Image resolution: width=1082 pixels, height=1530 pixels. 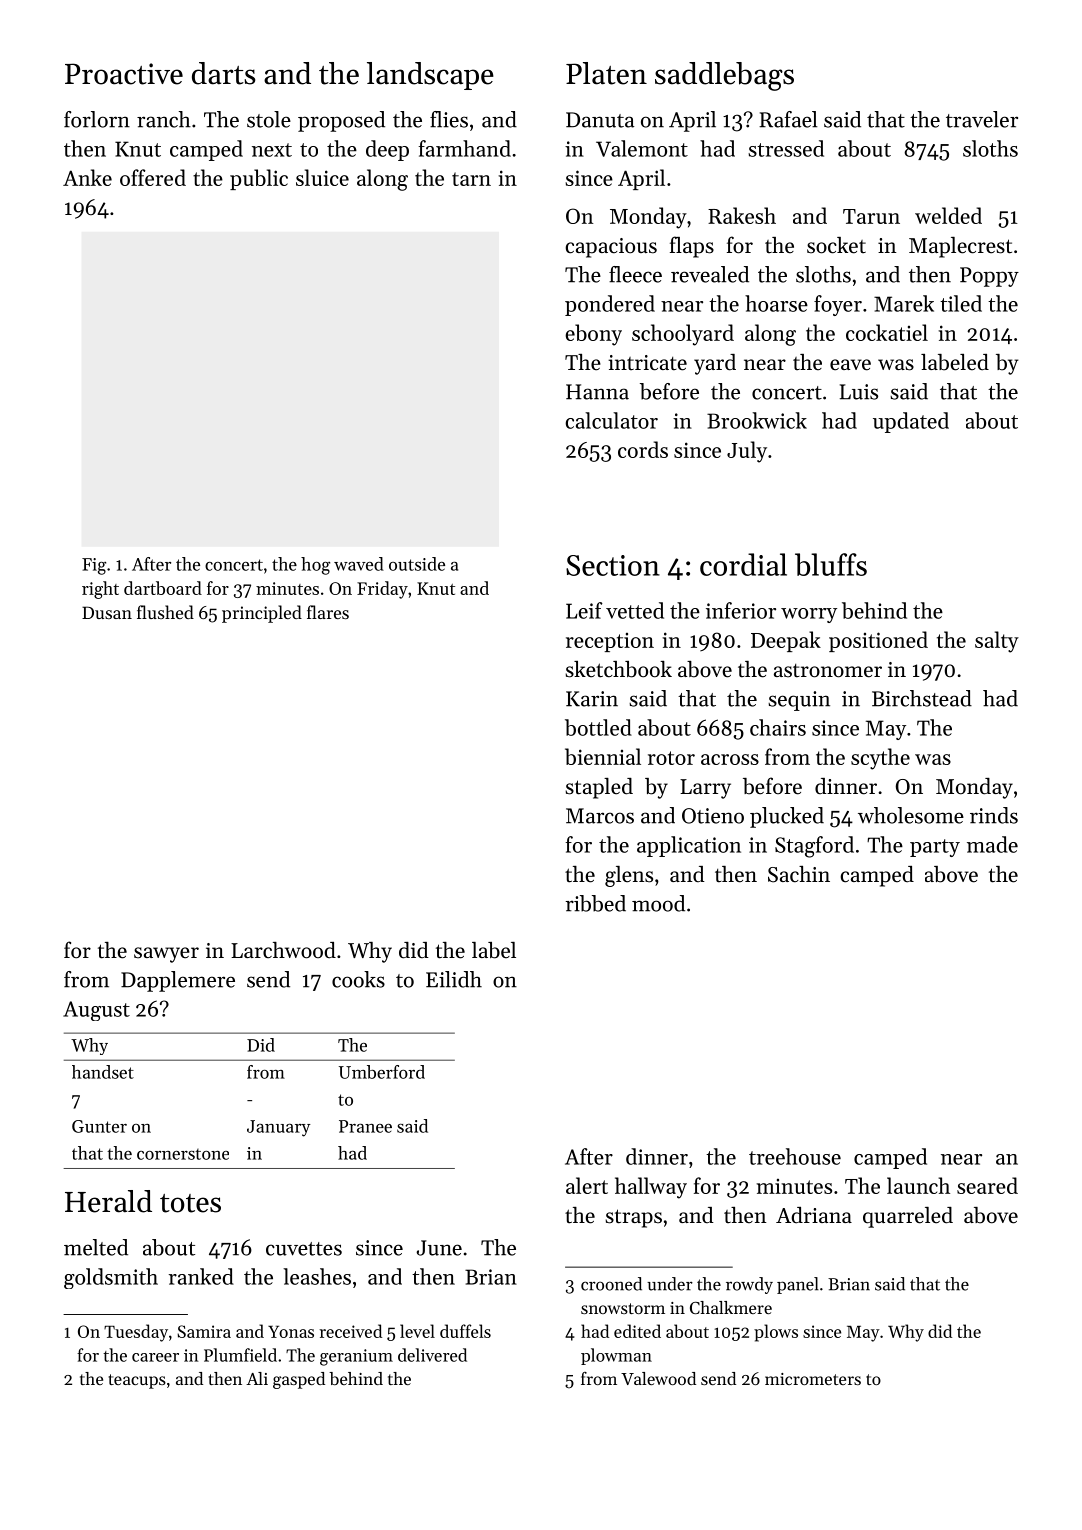 I want to click on Fig, so click(x=94, y=566).
